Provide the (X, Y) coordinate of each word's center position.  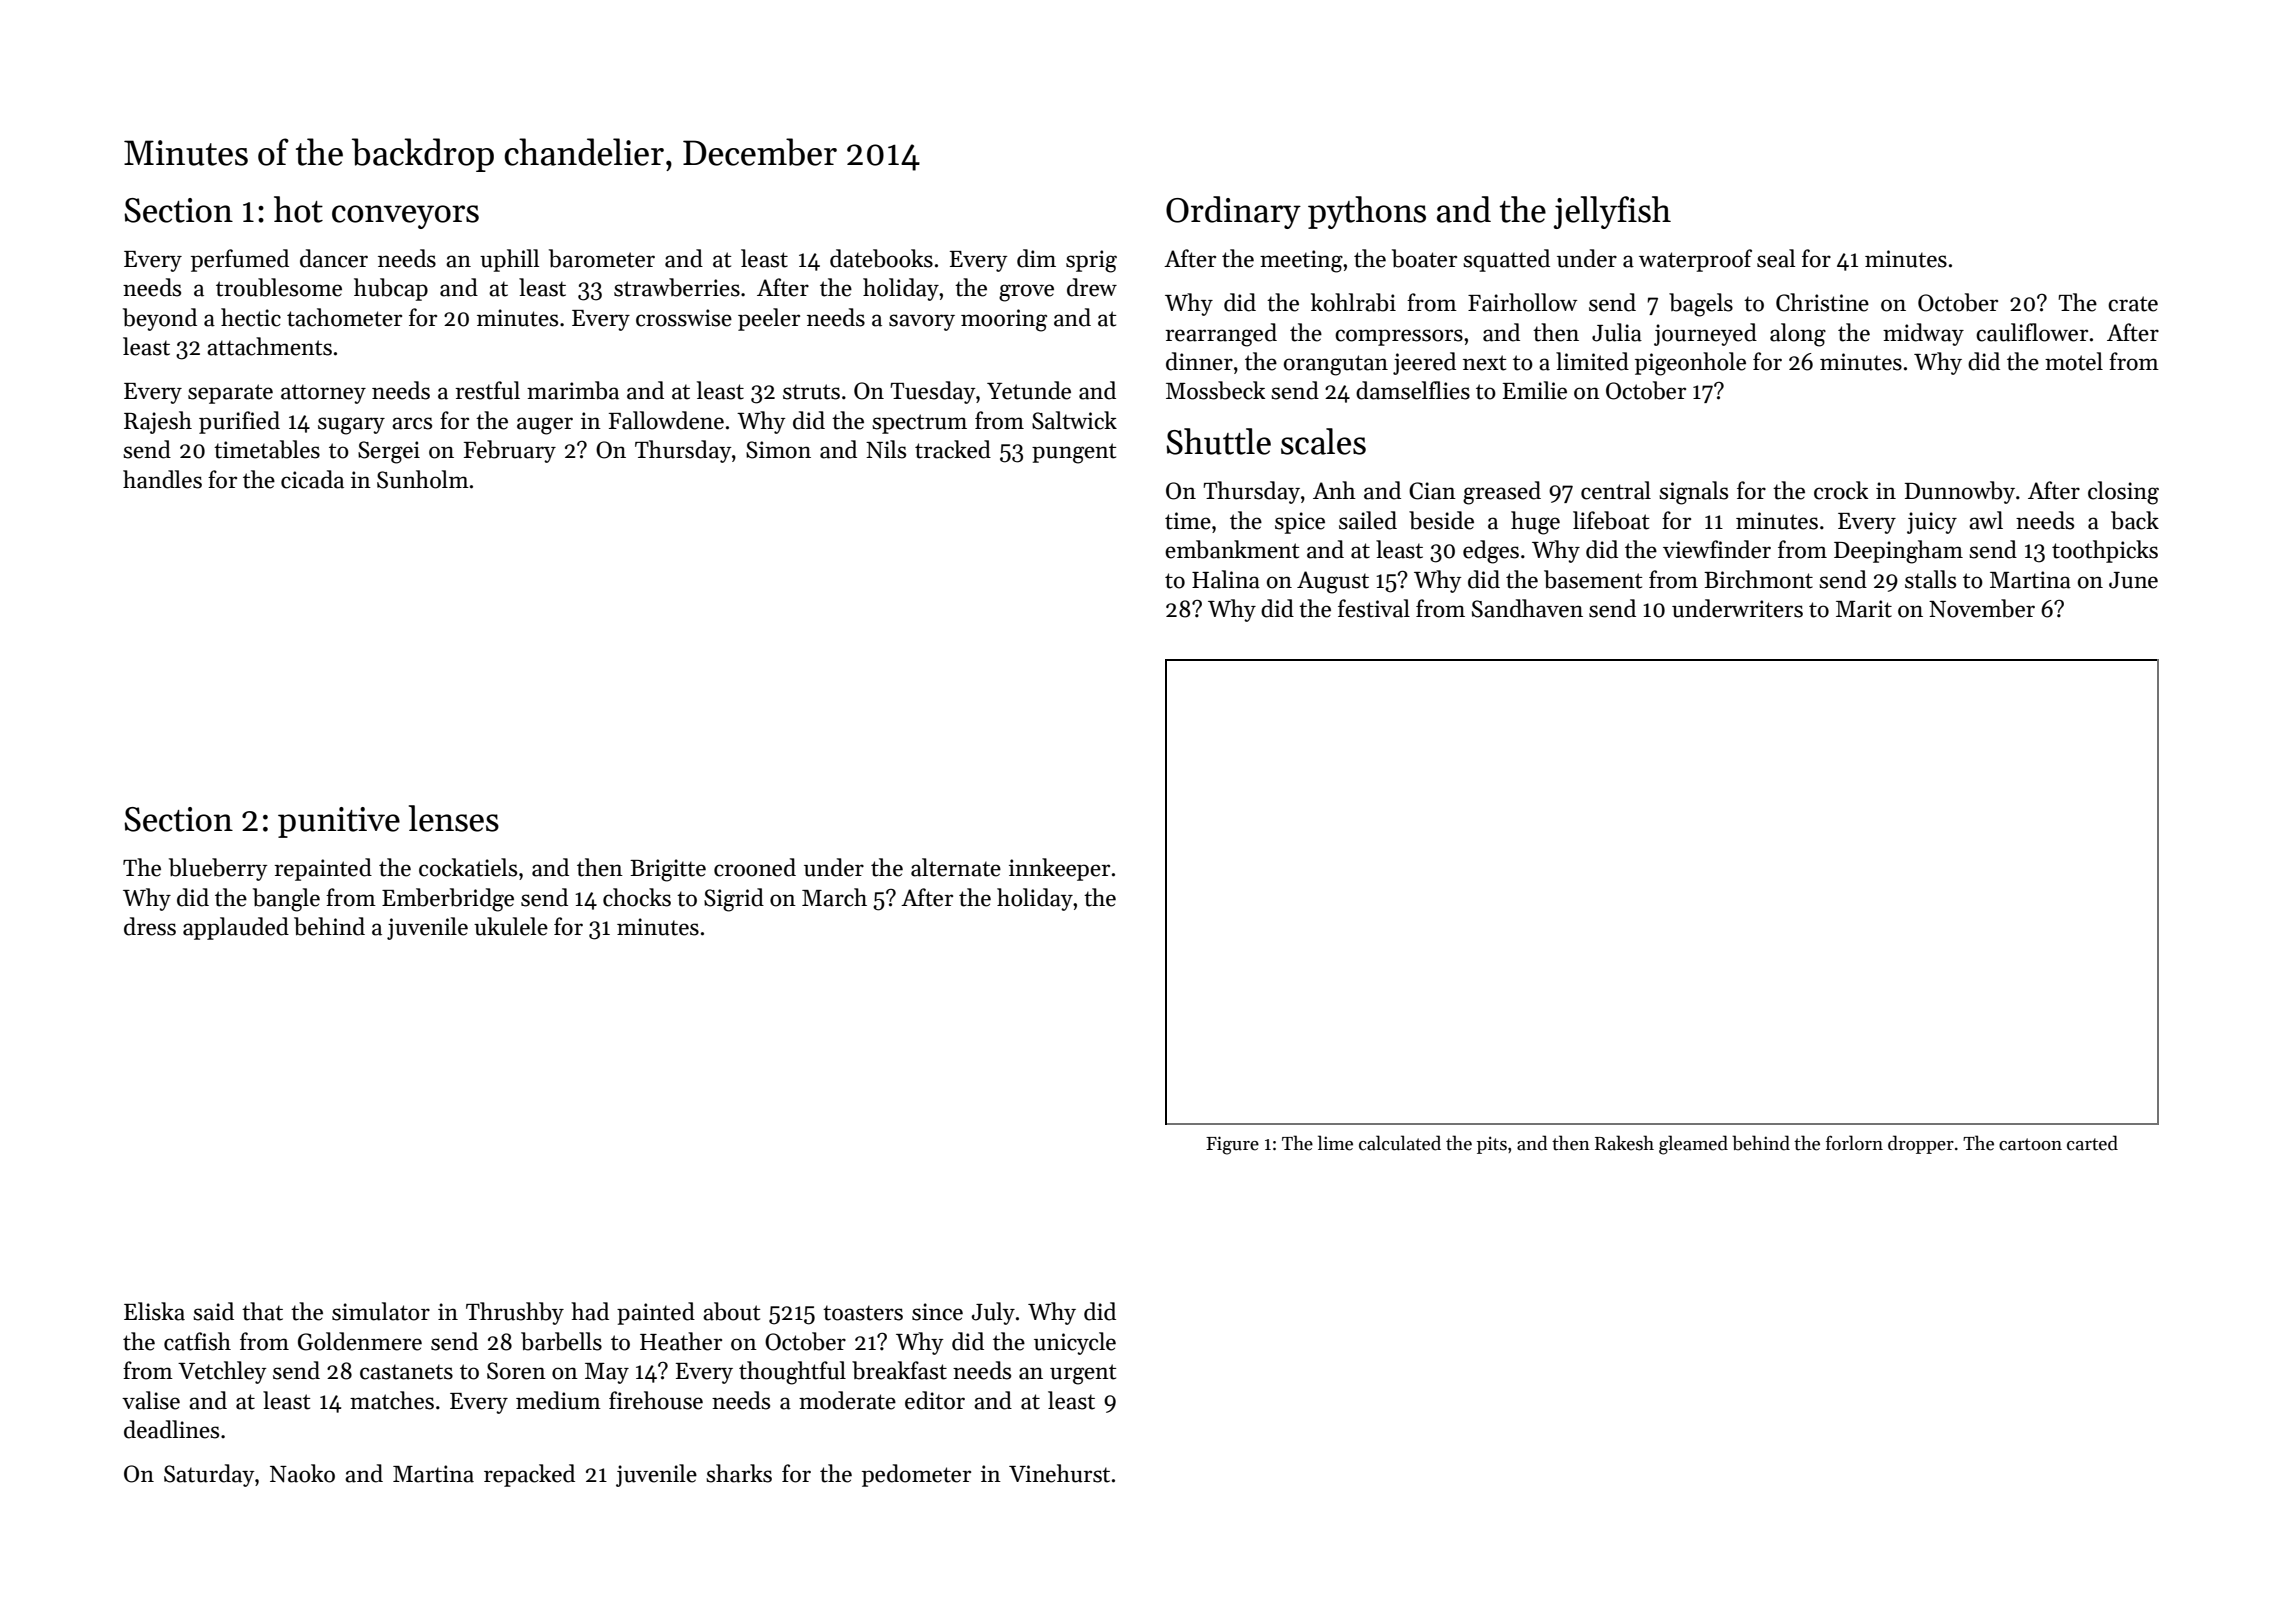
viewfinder (1717, 549)
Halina (1226, 579)
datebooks (881, 258)
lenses (454, 818)
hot (298, 209)
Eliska (154, 1311)
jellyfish (1612, 212)
